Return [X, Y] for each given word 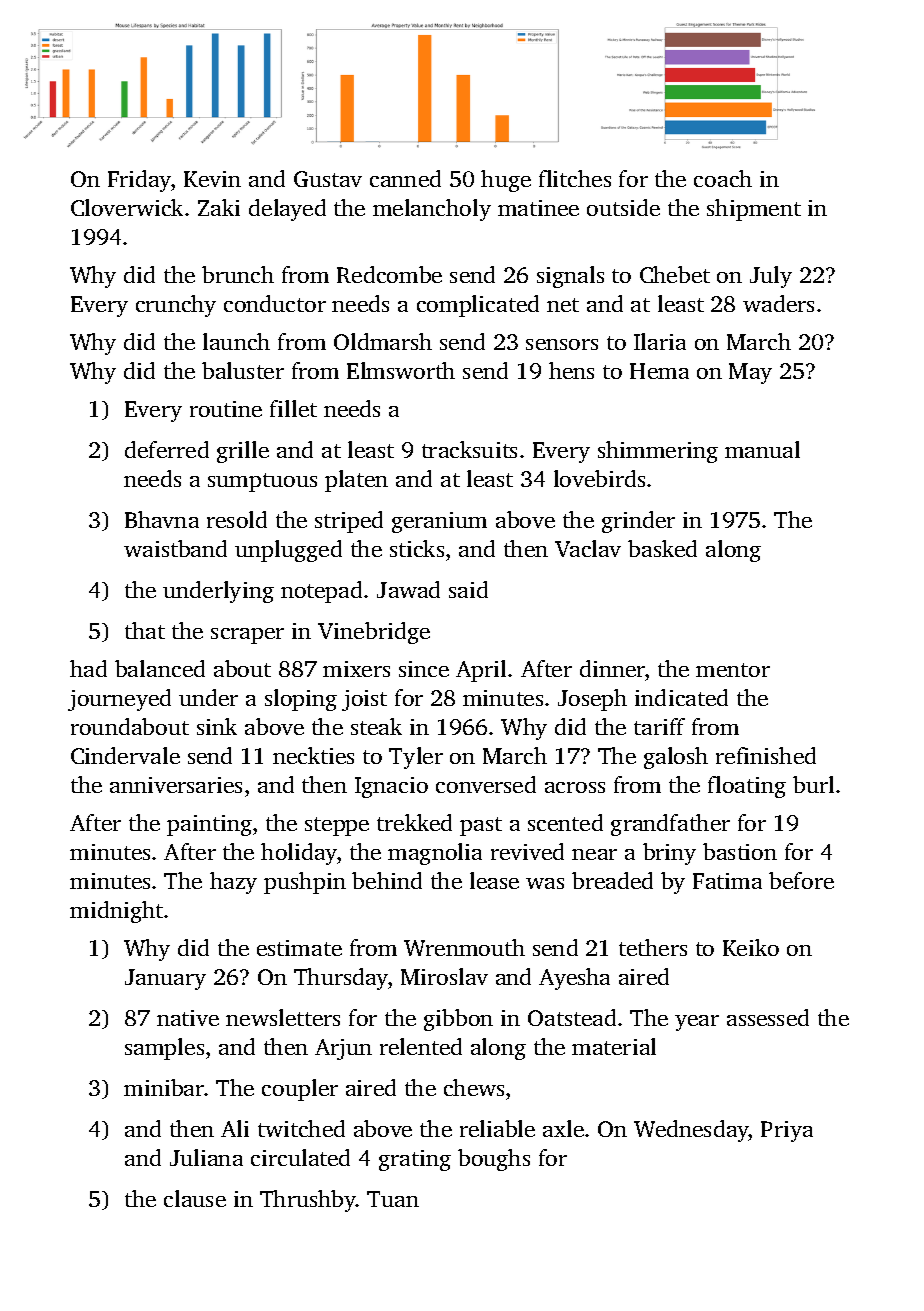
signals [570, 277]
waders [778, 303]
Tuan [393, 1199]
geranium [439, 522]
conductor [275, 303]
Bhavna [162, 519]
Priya [787, 1131]
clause [195, 1198]
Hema [659, 371]
